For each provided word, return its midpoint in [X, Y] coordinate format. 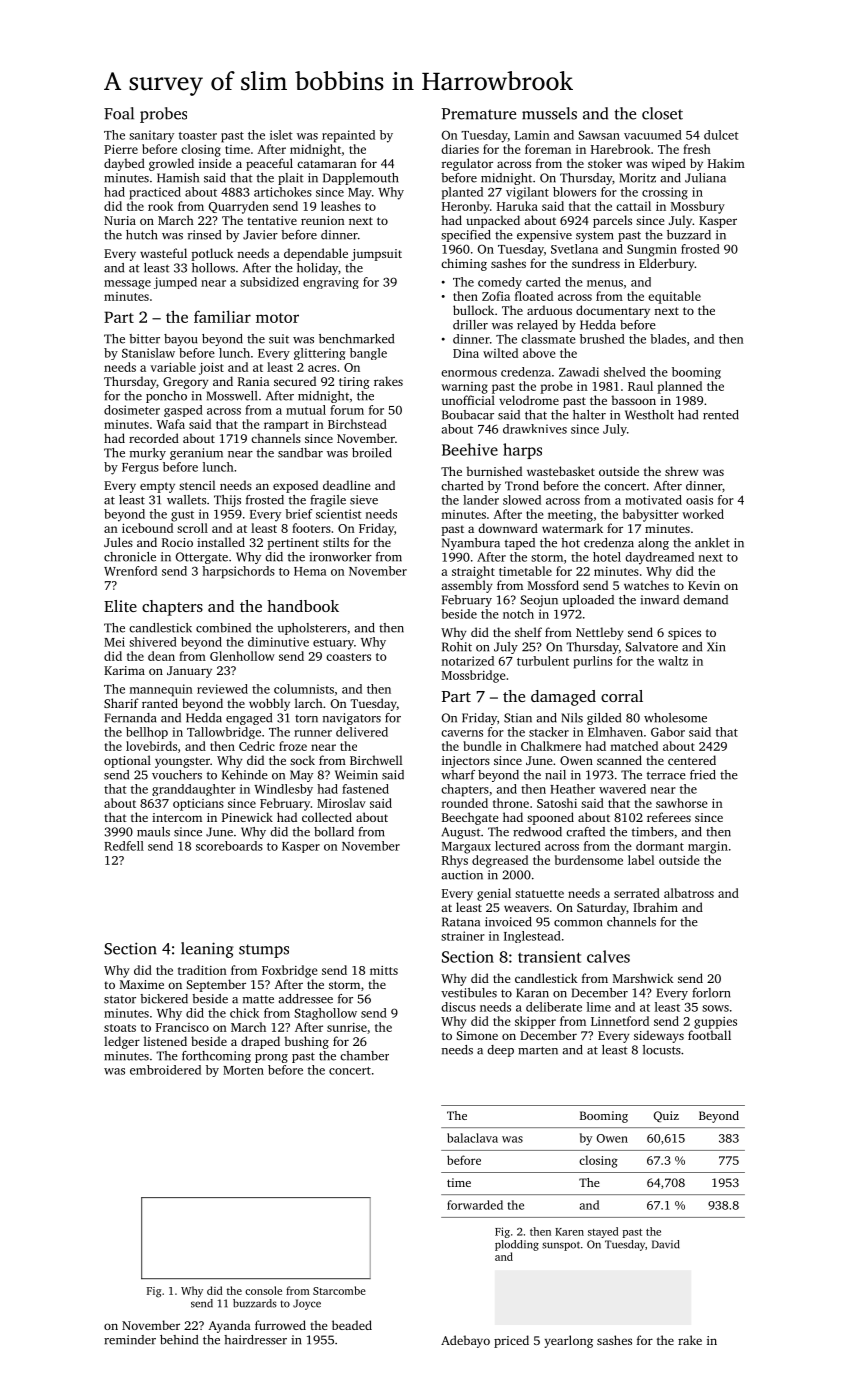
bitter [144, 339]
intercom [177, 817]
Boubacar [468, 415]
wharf [458, 775]
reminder [130, 1340]
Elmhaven [615, 732]
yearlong [568, 1341]
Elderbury [667, 264]
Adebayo [465, 1341]
